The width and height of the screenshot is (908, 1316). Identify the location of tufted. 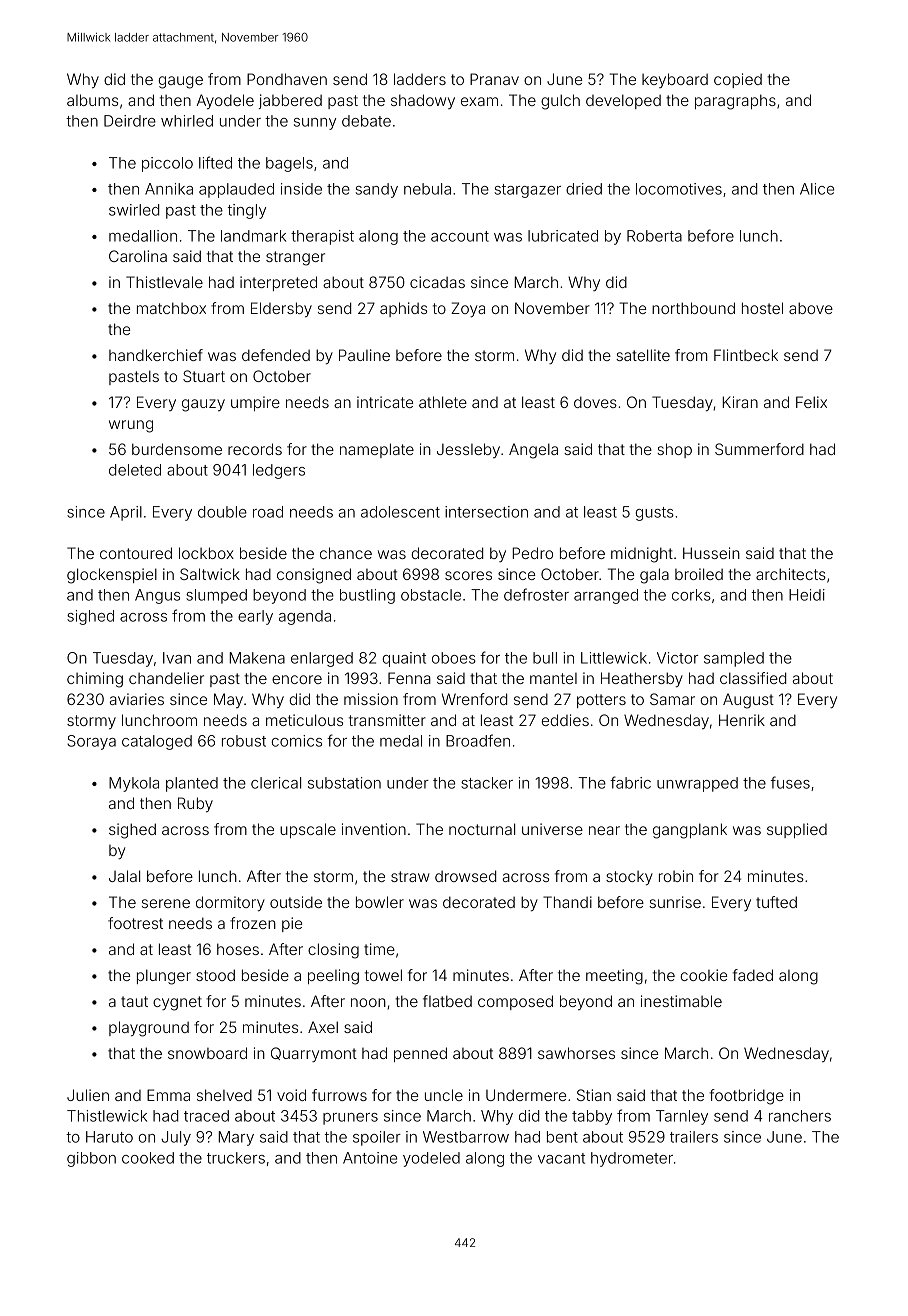
(776, 902).
